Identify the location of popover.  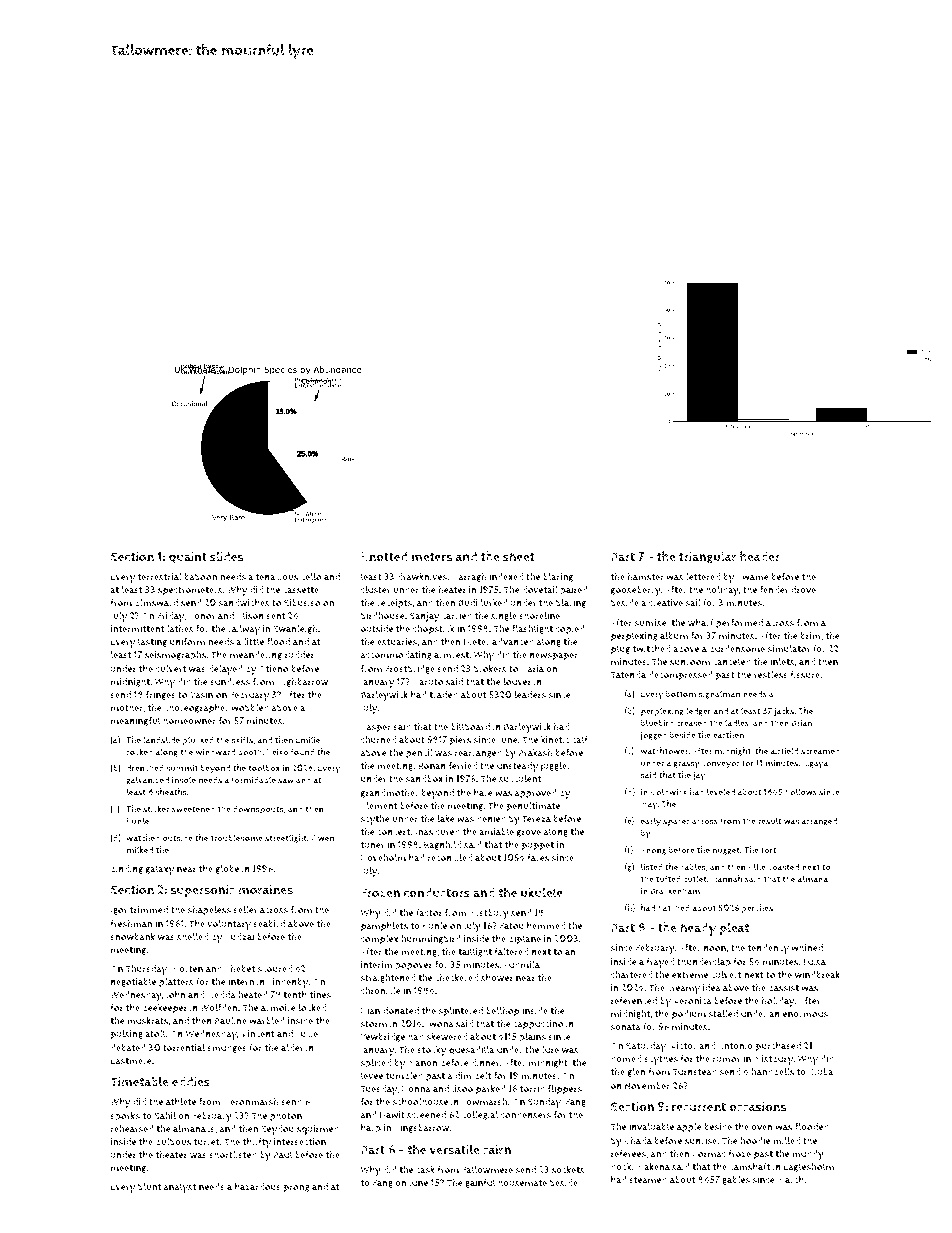
(413, 967).
